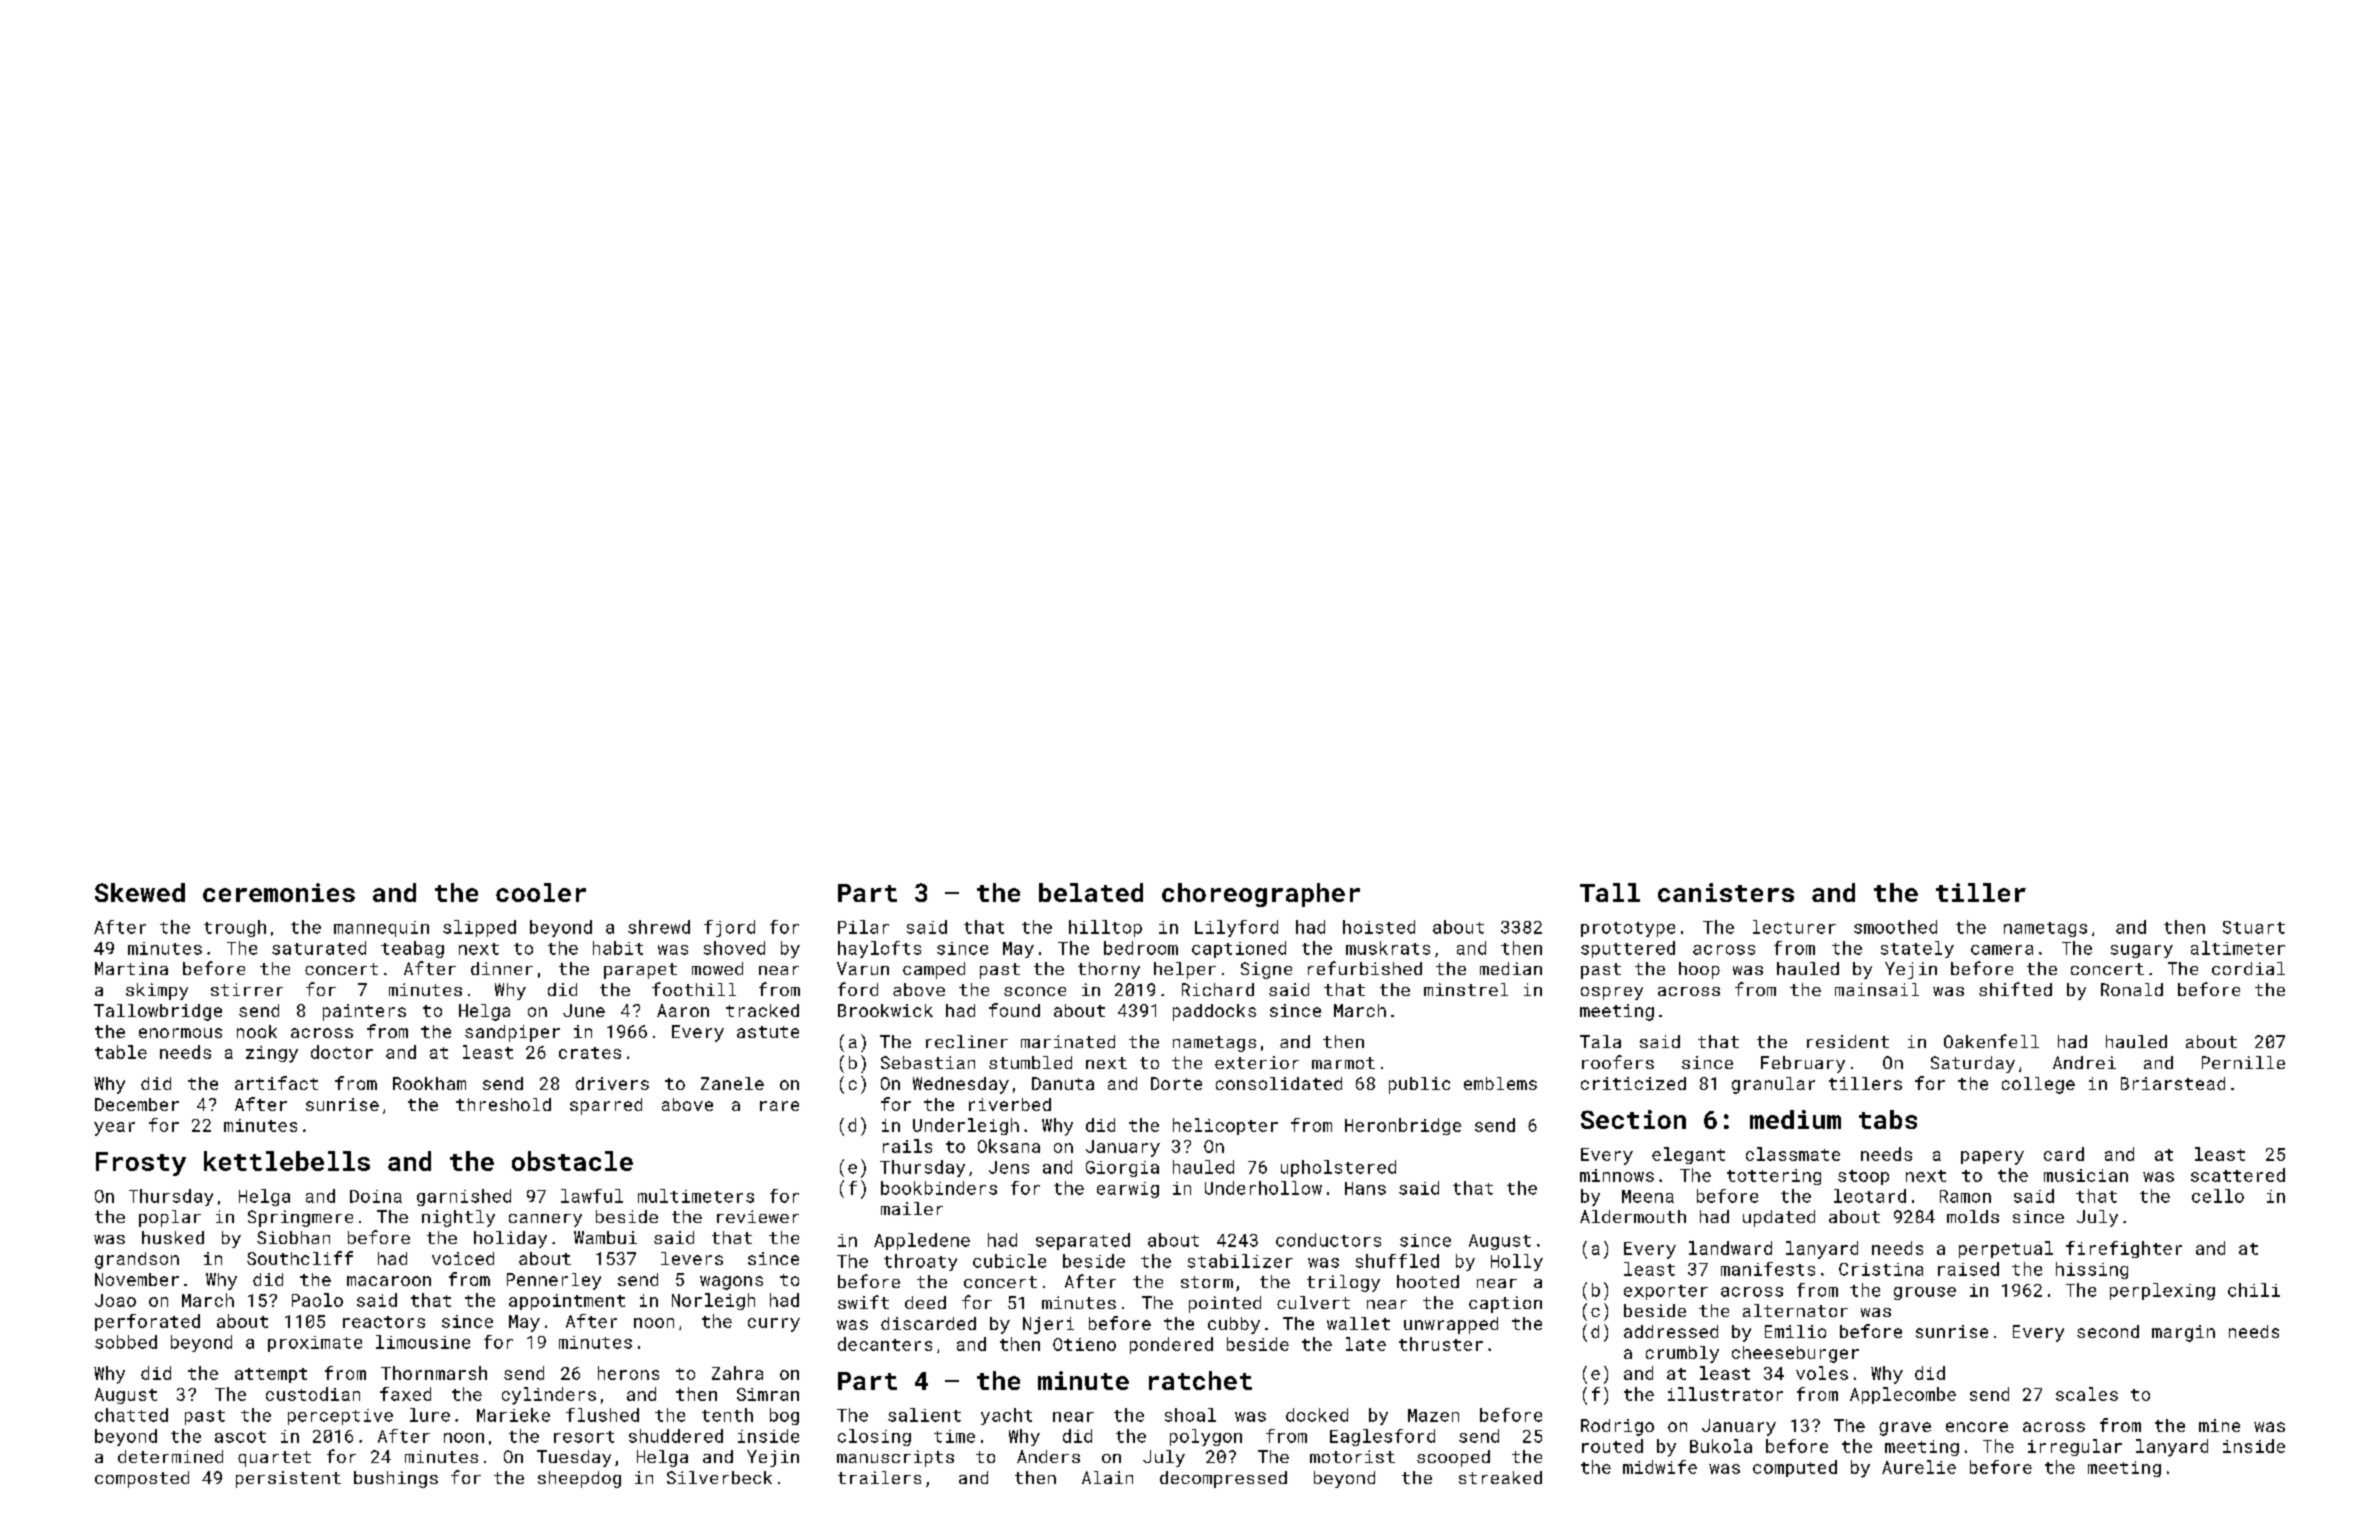 Image resolution: width=2380 pixels, height=1540 pixels. What do you see at coordinates (1699, 970) in the screenshot?
I see `hoop` at bounding box center [1699, 970].
